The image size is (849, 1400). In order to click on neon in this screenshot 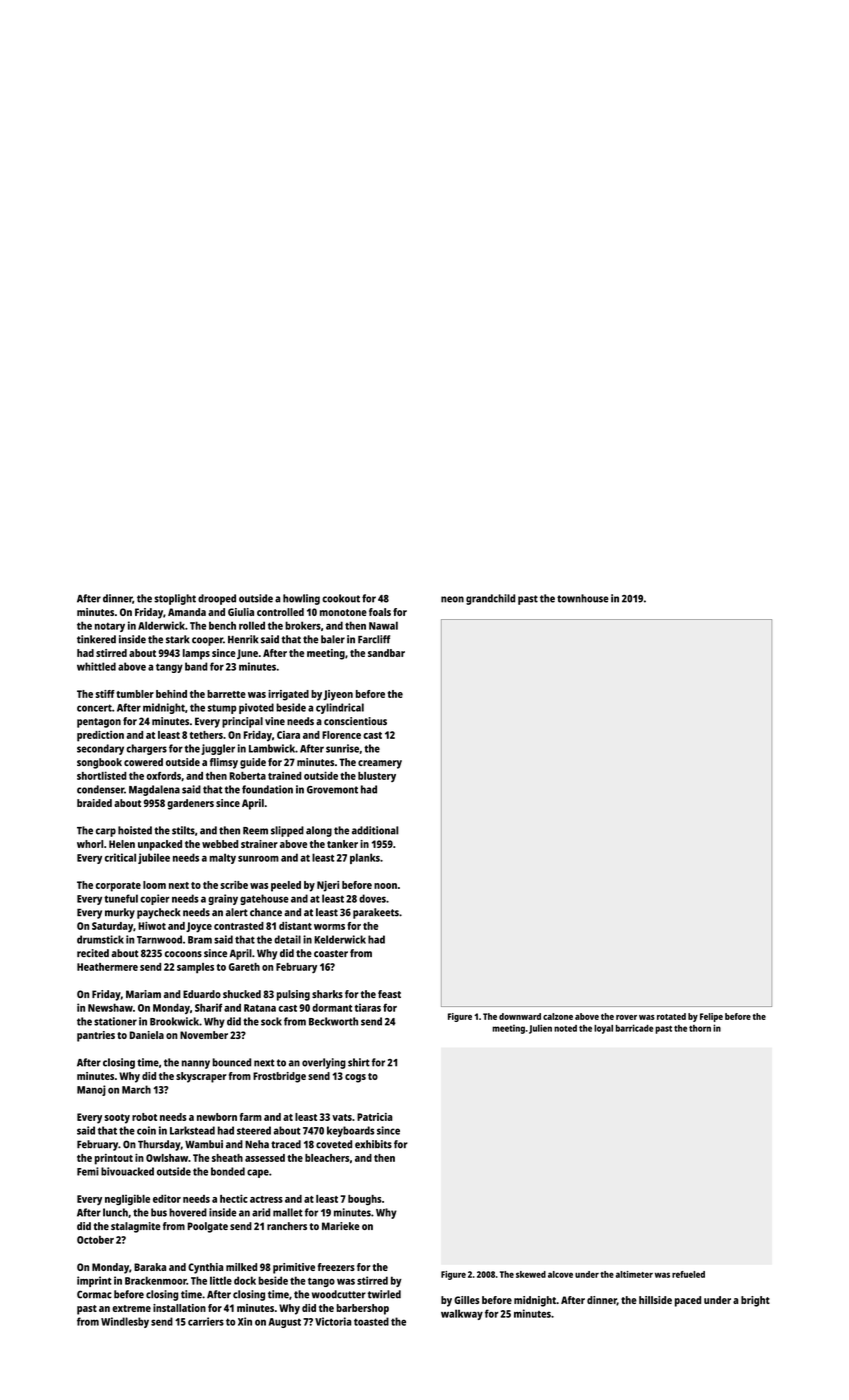, I will do `click(452, 599)`.
